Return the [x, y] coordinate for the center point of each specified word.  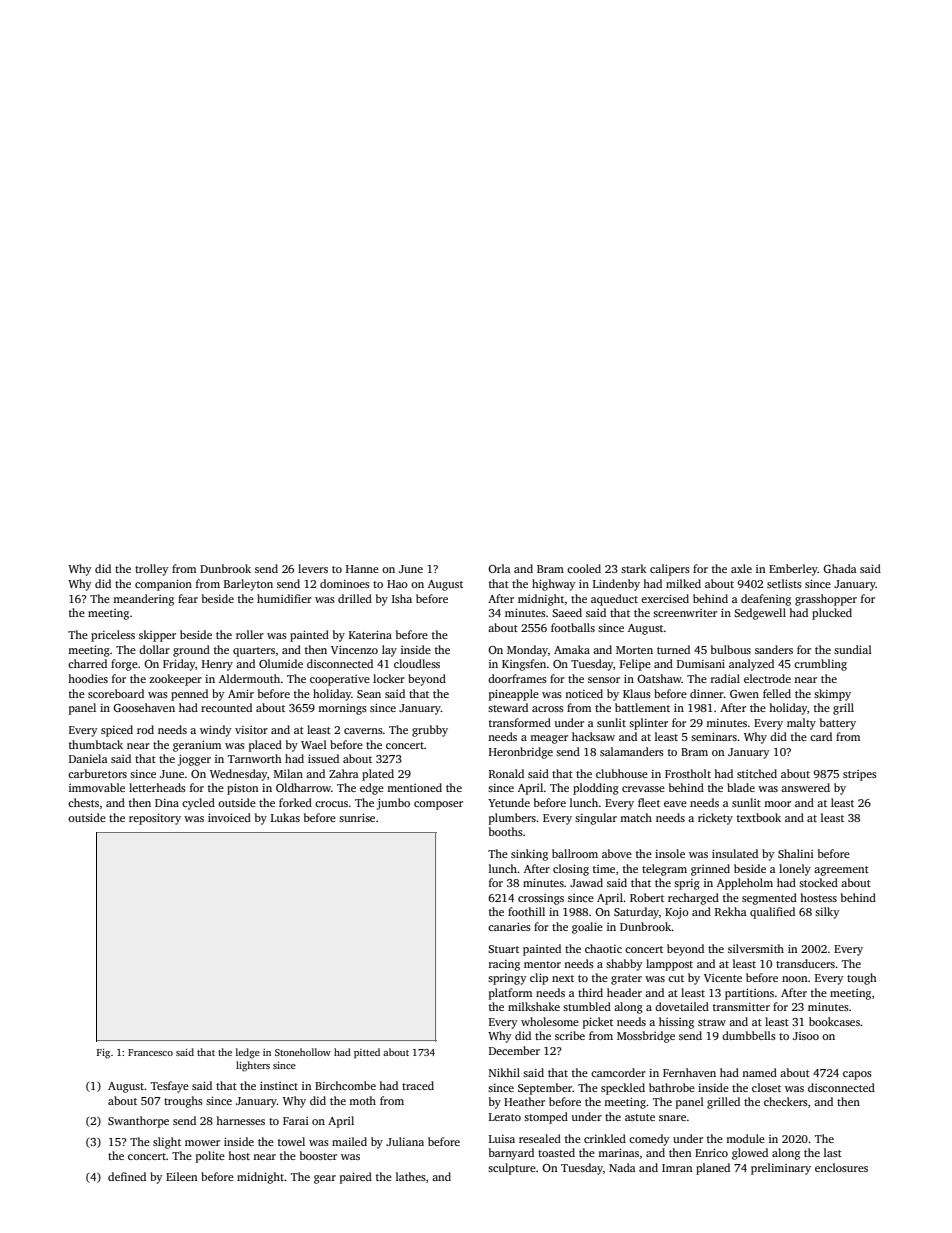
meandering [143, 600]
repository [155, 819]
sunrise [357, 817]
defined [127, 1176]
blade [741, 787]
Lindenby [616, 585]
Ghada [839, 568]
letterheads [157, 787]
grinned [710, 870]
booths [506, 831]
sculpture [512, 1169]
